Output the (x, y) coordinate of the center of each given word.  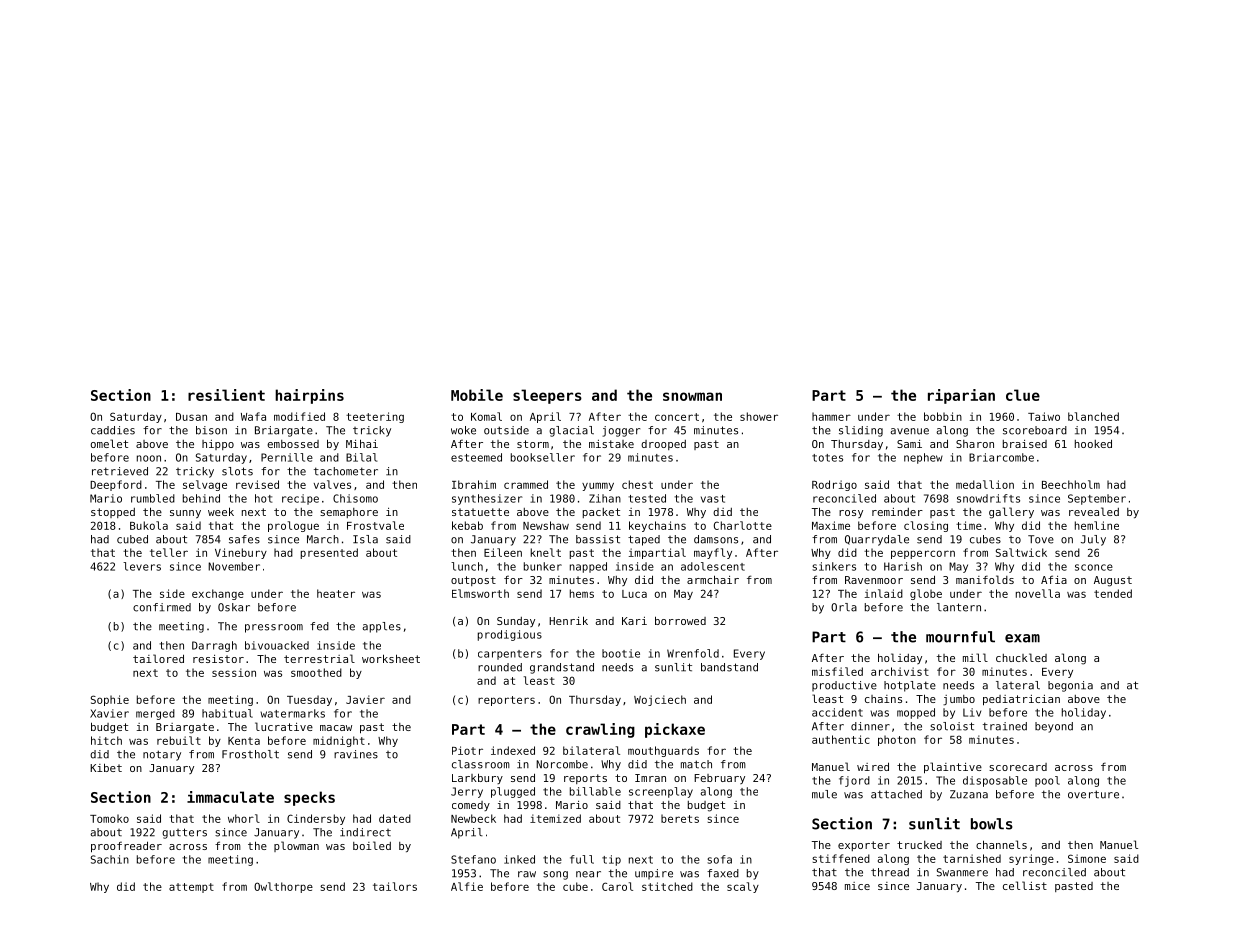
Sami (909, 444)
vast (713, 499)
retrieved (120, 471)
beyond (1054, 727)
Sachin (110, 859)
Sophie (110, 700)
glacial (571, 431)
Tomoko (109, 818)
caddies (113, 430)
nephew (923, 458)
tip (611, 860)
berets (680, 818)
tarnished (972, 858)
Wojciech (660, 700)
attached (896, 794)
